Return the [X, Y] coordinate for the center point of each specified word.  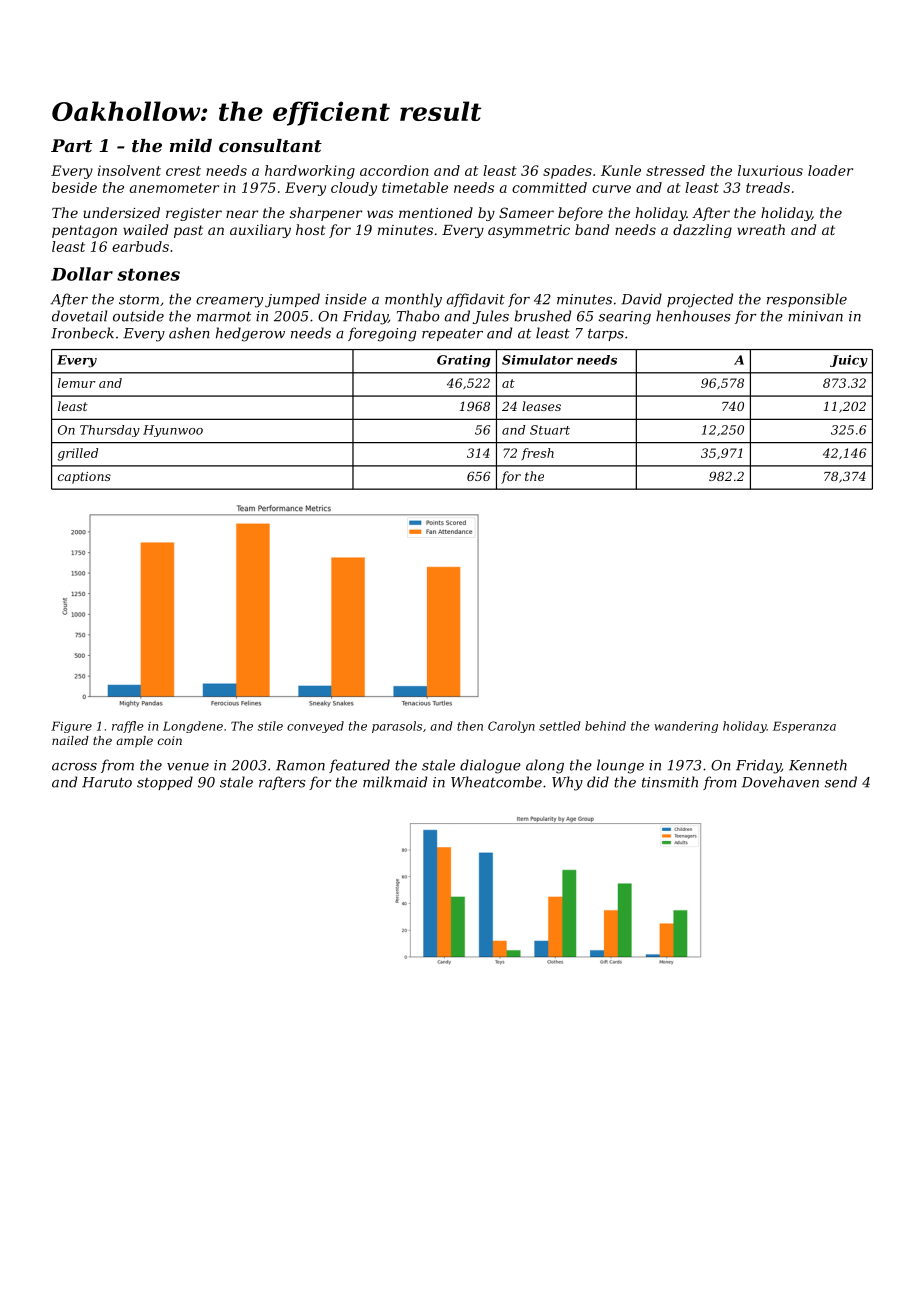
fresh [538, 454]
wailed [145, 229]
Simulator [537, 360]
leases [541, 406]
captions [84, 478]
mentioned [436, 212]
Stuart [550, 430]
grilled [78, 454]
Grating [463, 361]
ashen [189, 333]
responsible [807, 300]
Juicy [849, 361]
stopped [165, 783]
